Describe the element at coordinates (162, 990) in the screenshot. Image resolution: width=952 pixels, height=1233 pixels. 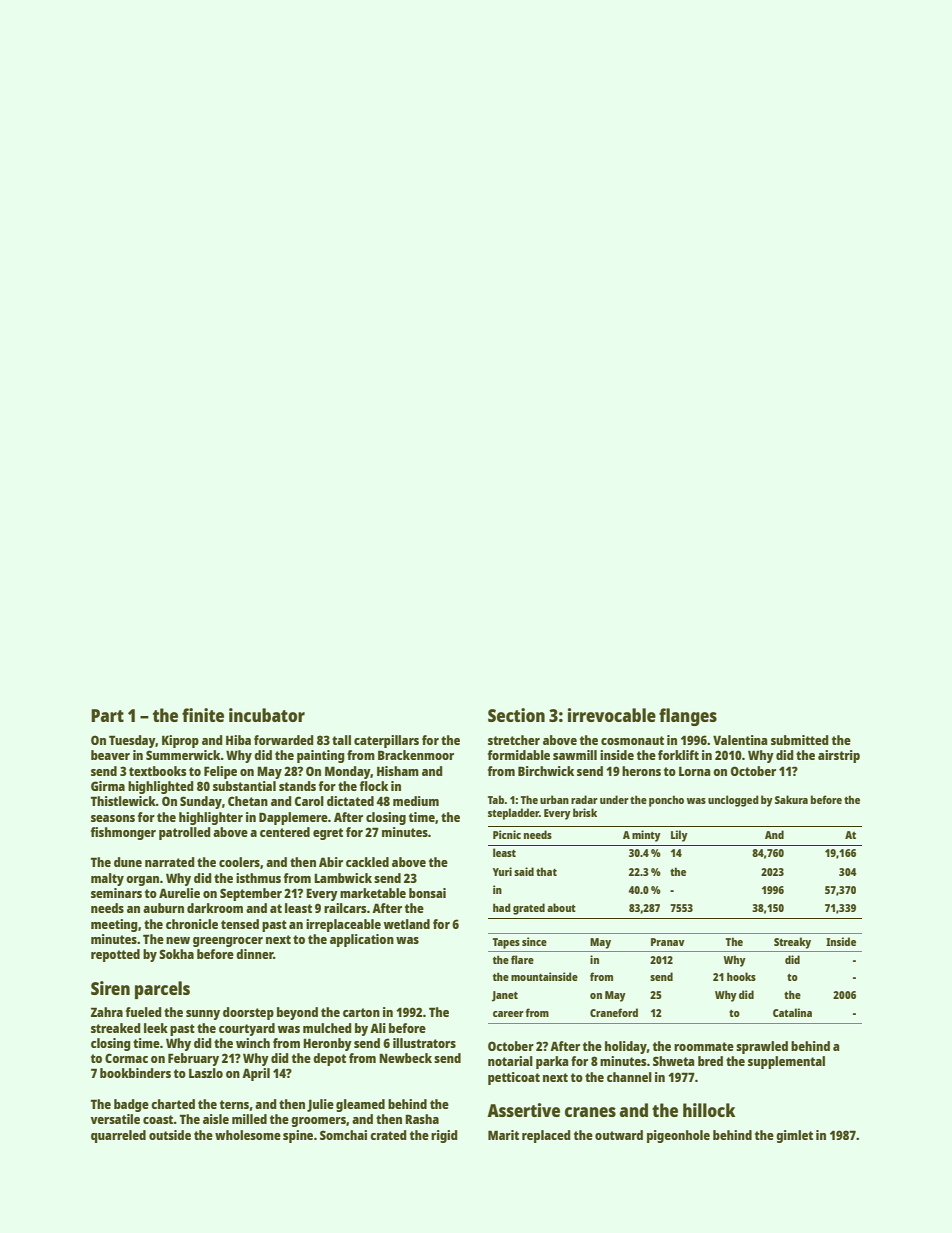
I see `parcels` at that location.
